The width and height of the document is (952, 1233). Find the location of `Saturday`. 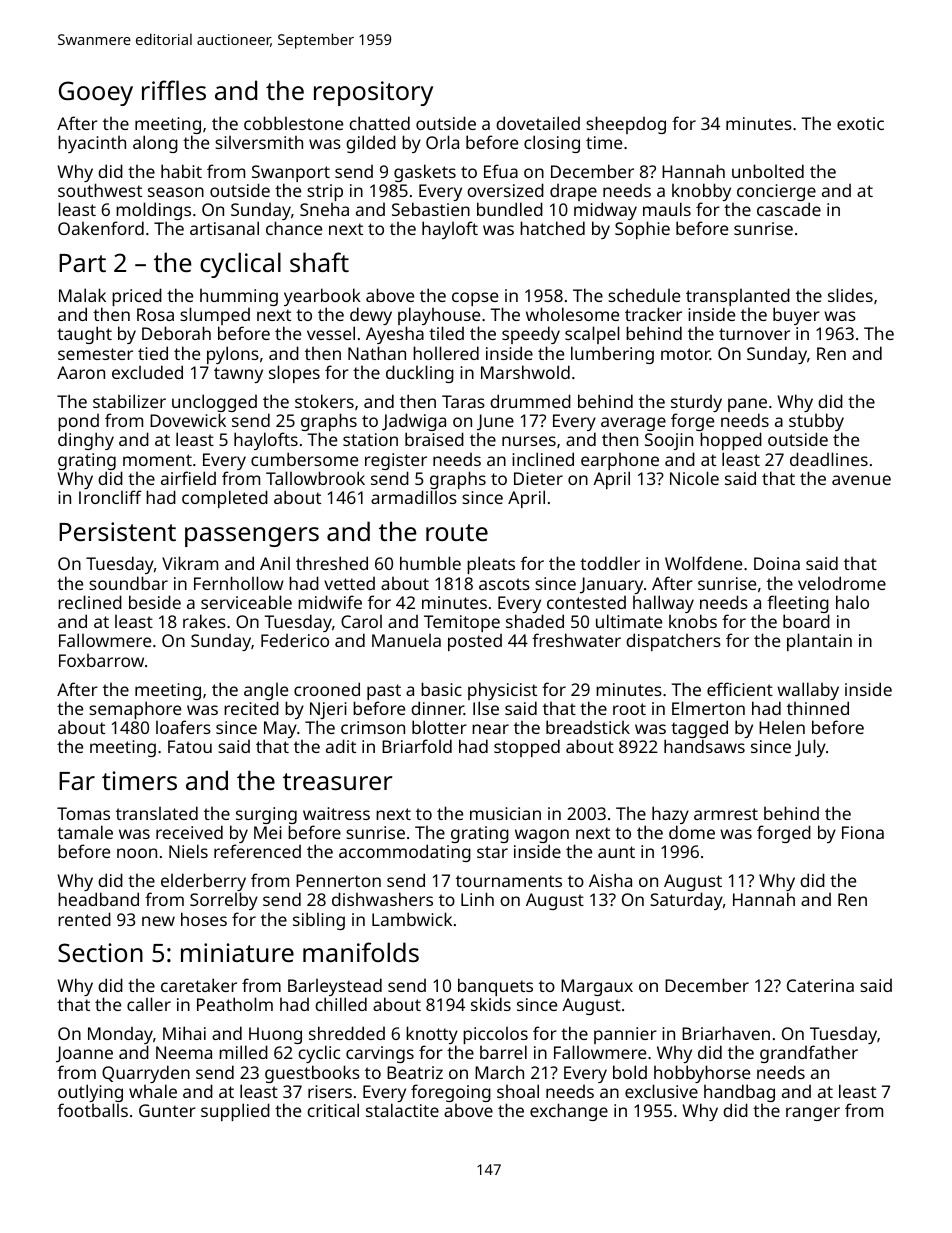

Saturday is located at coordinates (686, 901).
